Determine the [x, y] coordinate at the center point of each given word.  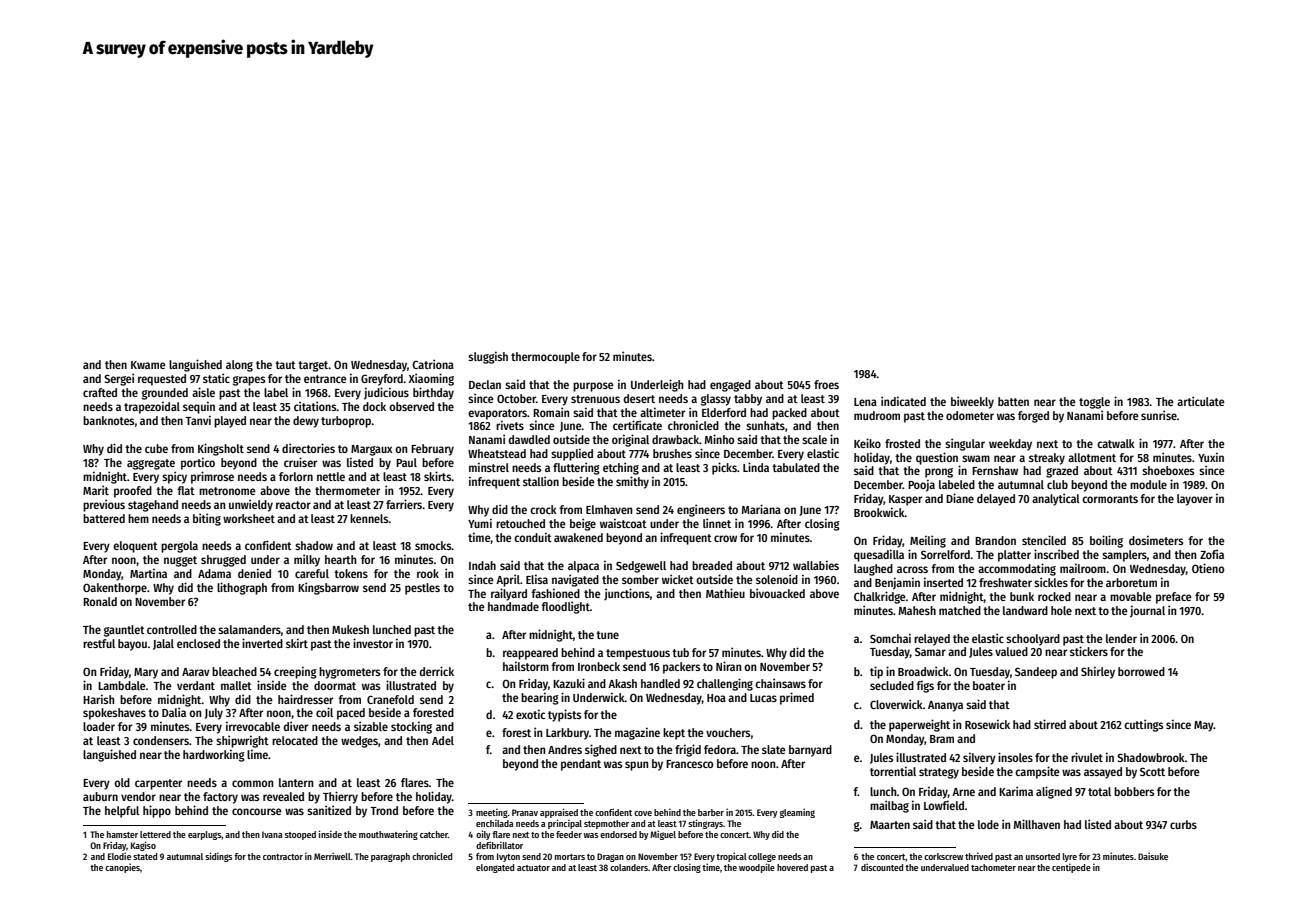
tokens [351, 573]
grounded [165, 394]
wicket [678, 579]
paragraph [390, 857]
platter [1014, 556]
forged [1033, 417]
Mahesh [917, 610]
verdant [196, 685]
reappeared [530, 654]
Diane [960, 498]
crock [543, 509]
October [516, 398]
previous [104, 505]
